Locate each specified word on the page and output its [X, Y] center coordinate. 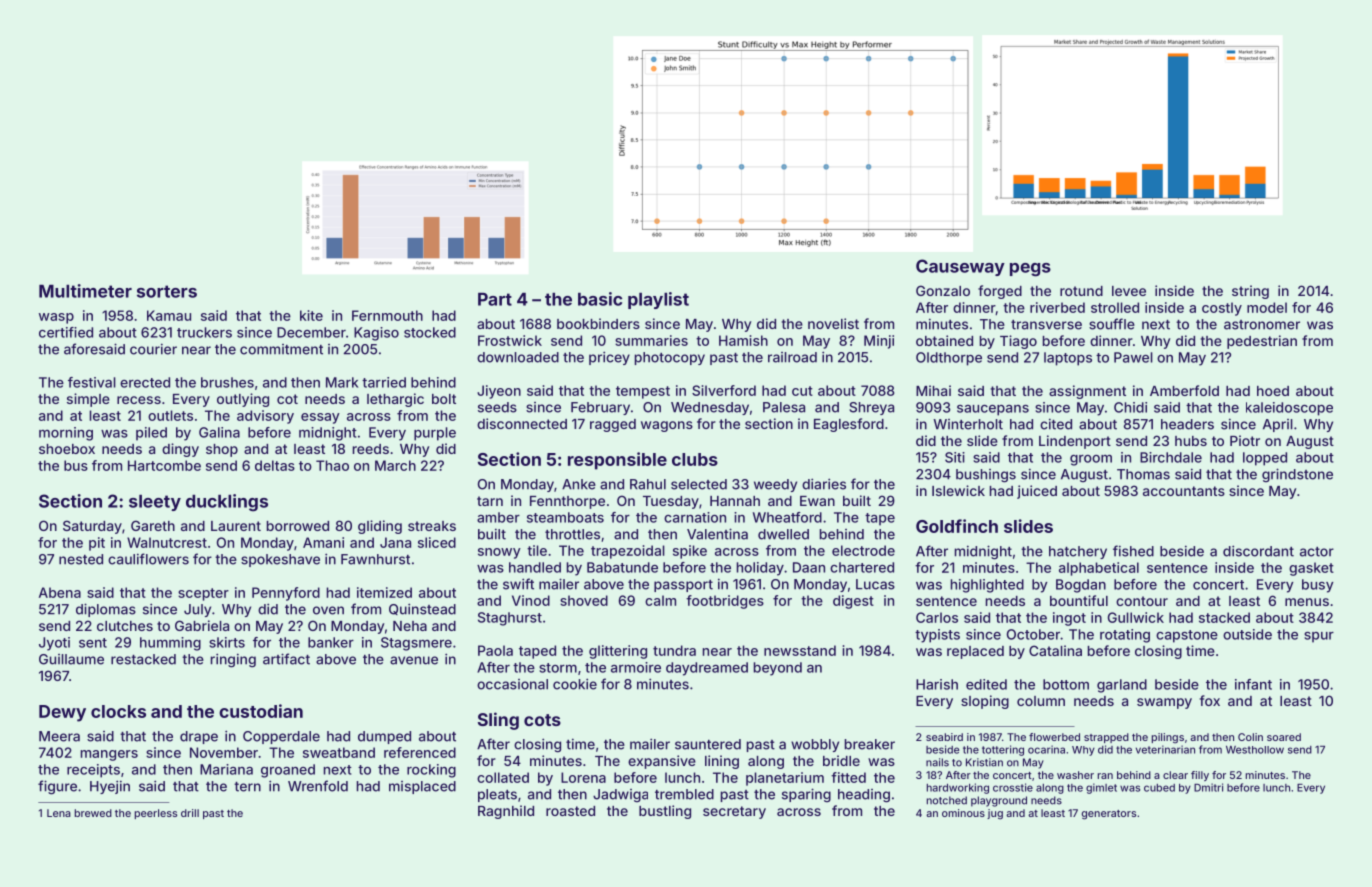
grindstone [1297, 475]
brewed [93, 813]
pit [97, 544]
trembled [684, 794]
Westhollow [1255, 750]
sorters [167, 291]
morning [66, 434]
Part [495, 299]
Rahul [648, 484]
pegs [1030, 270]
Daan [809, 567]
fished [1133, 551]
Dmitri [1208, 787]
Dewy [62, 713]
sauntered [708, 744]
